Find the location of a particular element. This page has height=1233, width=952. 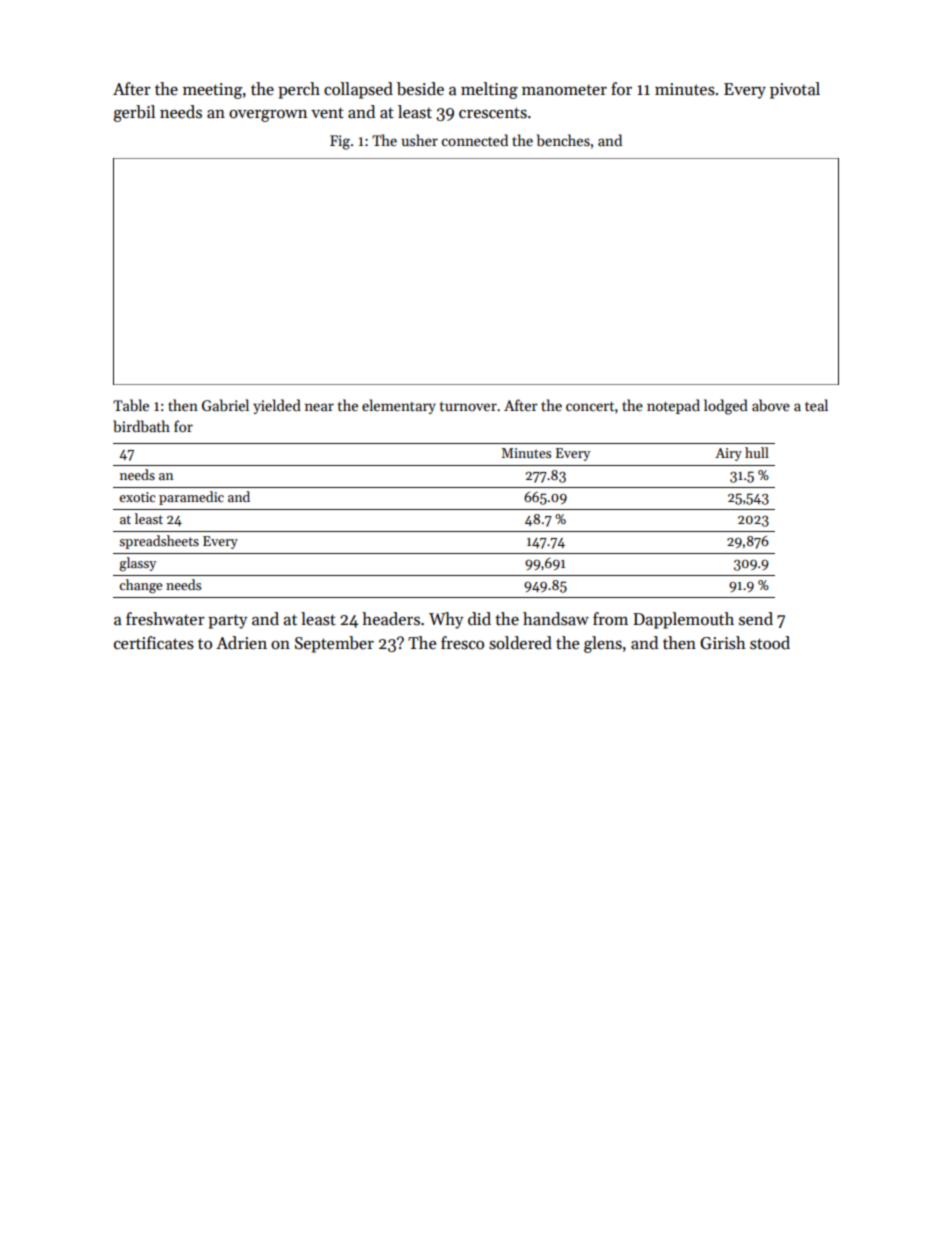

certificates is located at coordinates (154, 643).
